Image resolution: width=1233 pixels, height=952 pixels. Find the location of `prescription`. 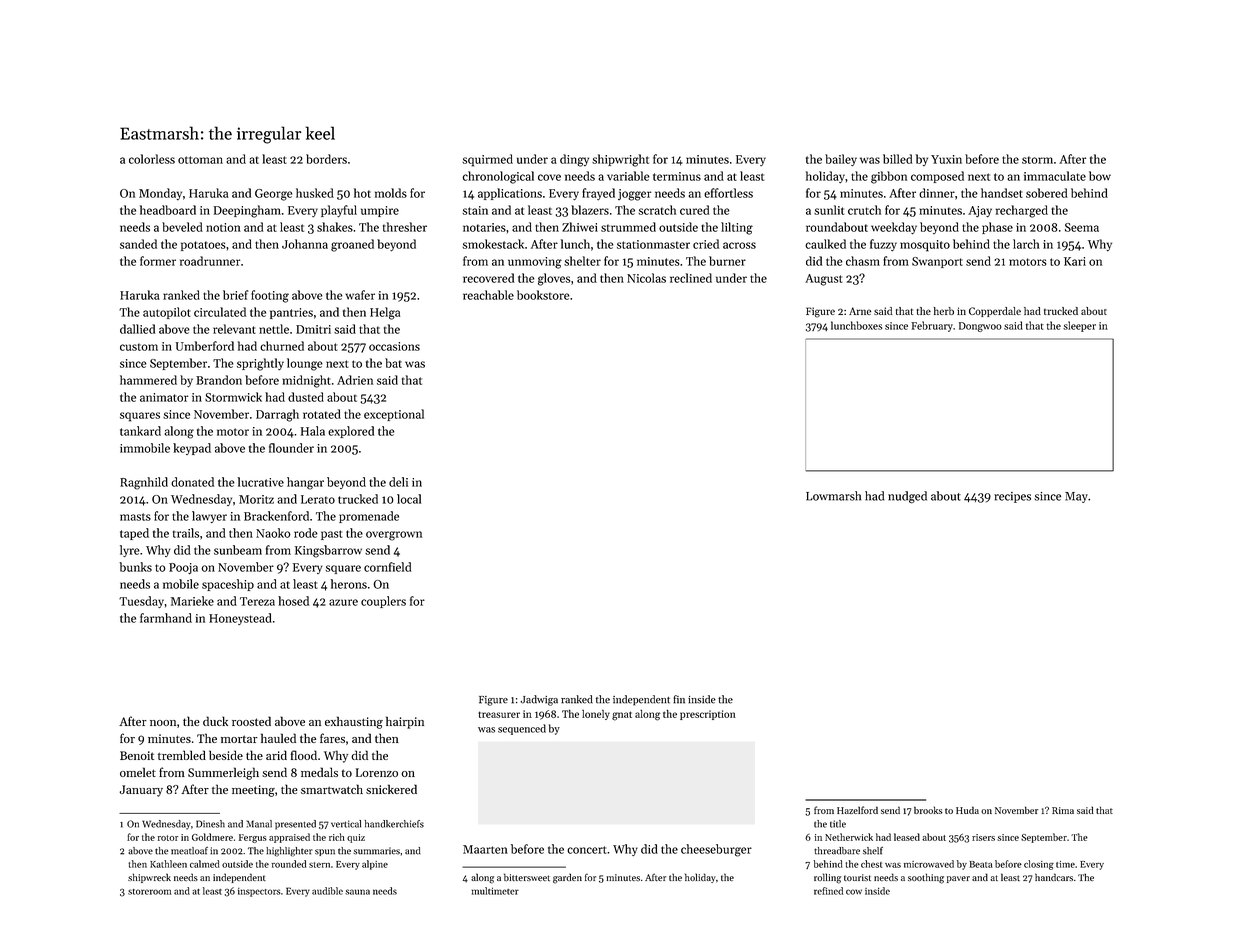

prescription is located at coordinates (708, 715).
